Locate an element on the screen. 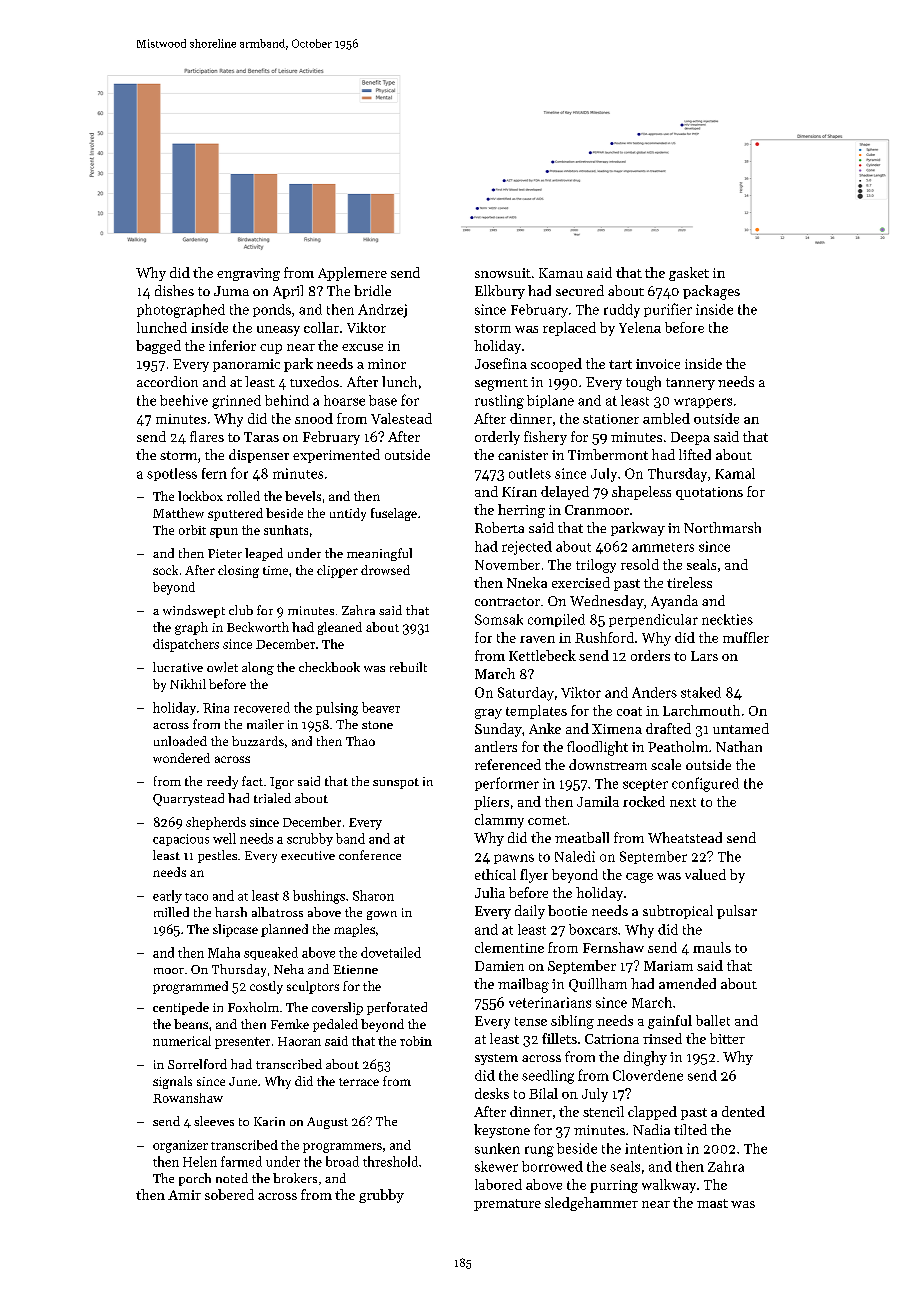  club is located at coordinates (241, 610).
